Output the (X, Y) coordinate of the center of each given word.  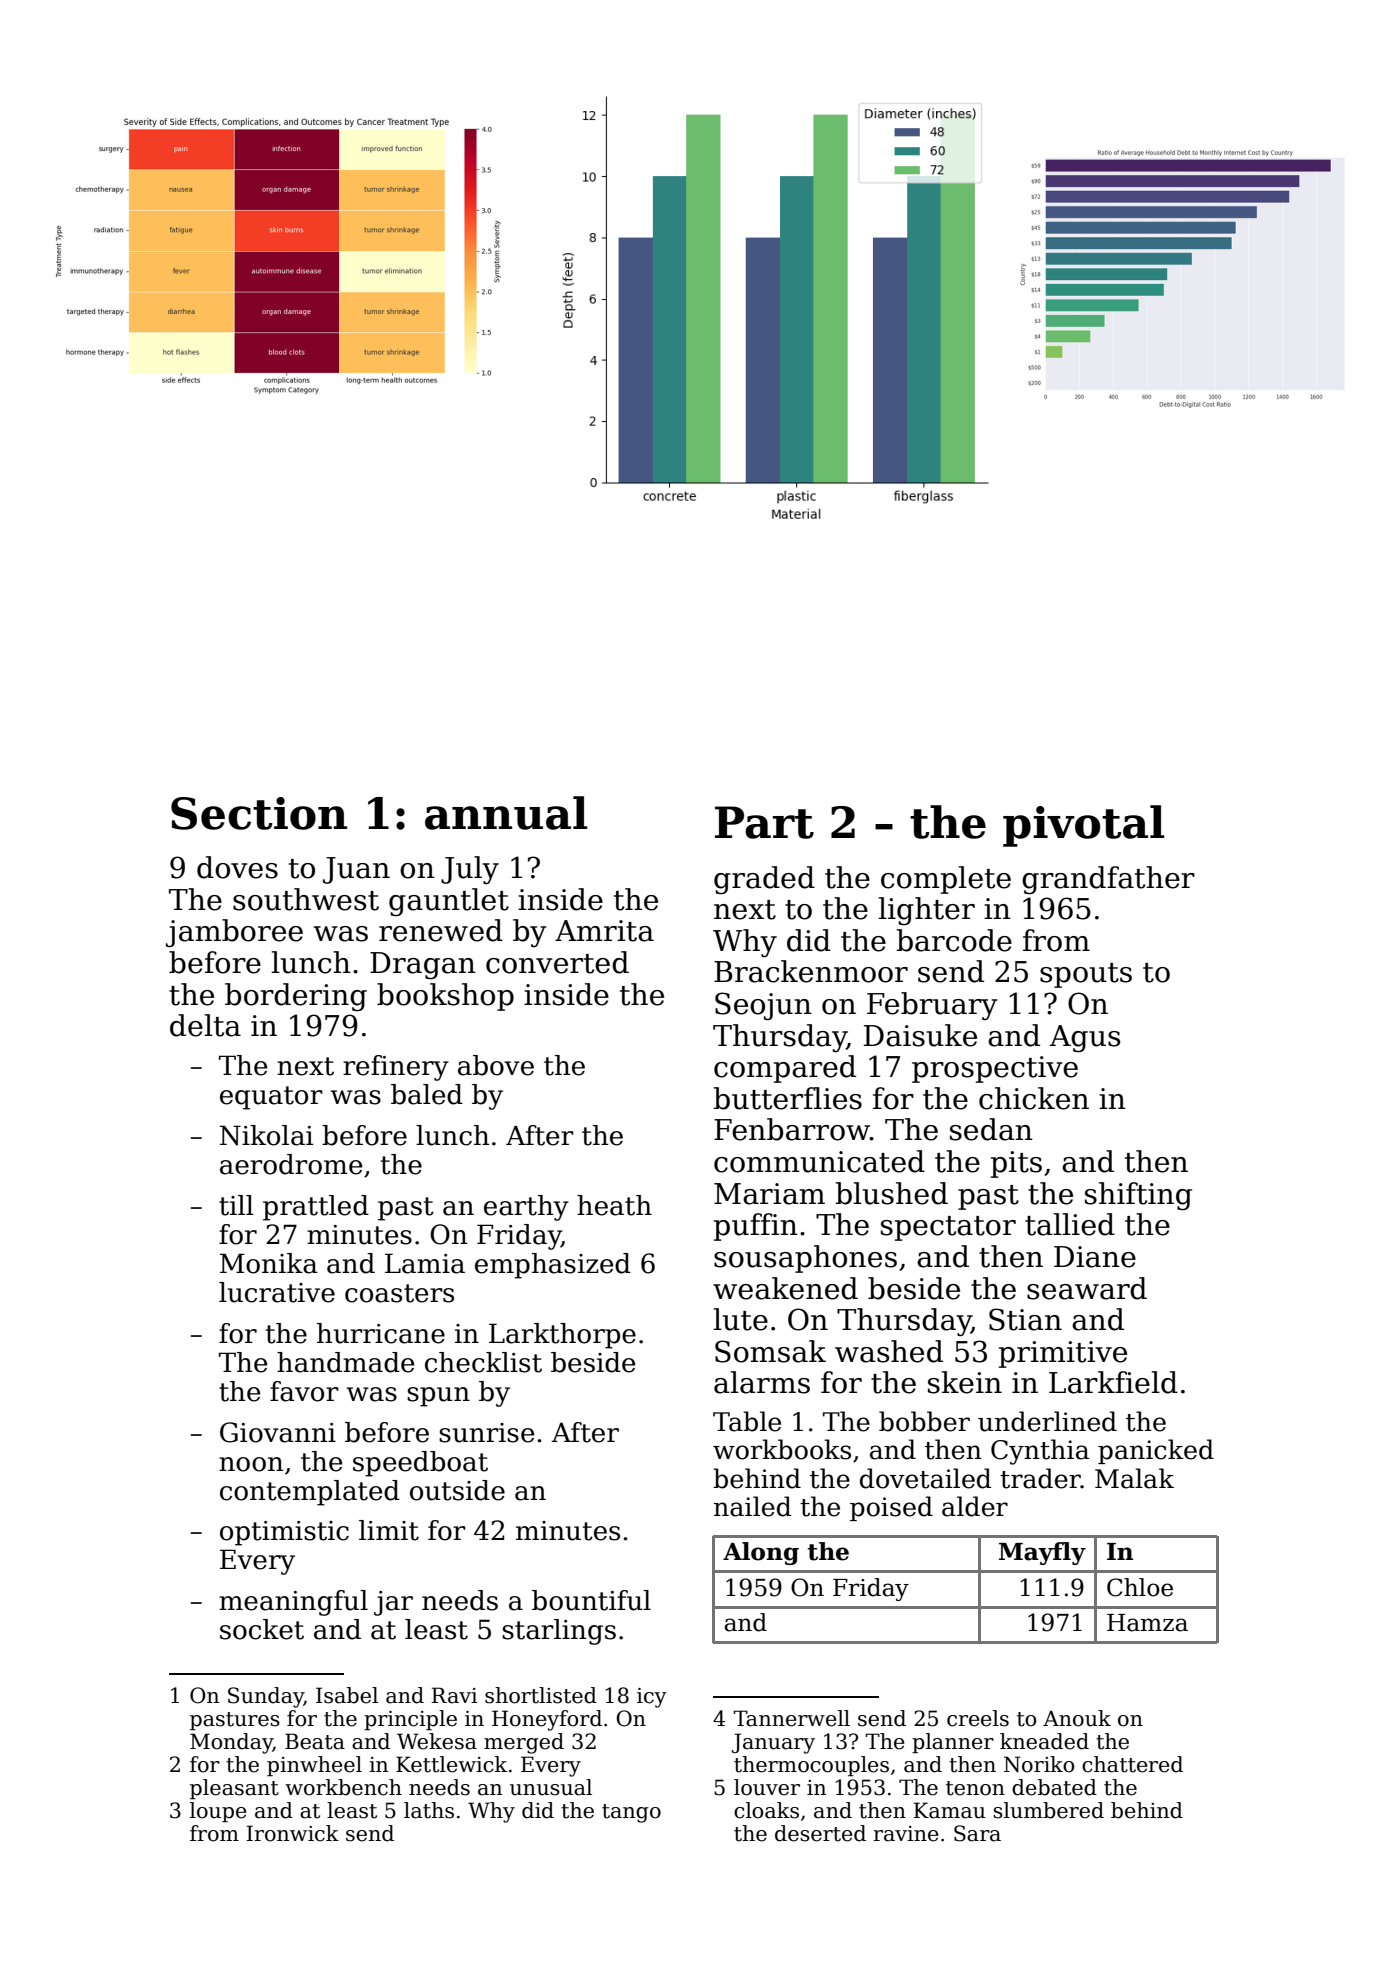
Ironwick (292, 1833)
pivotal (1084, 826)
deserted (820, 1833)
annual (506, 813)
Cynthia (1040, 1452)
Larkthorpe (562, 1336)
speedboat (420, 1464)
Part (764, 822)
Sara (977, 1833)
